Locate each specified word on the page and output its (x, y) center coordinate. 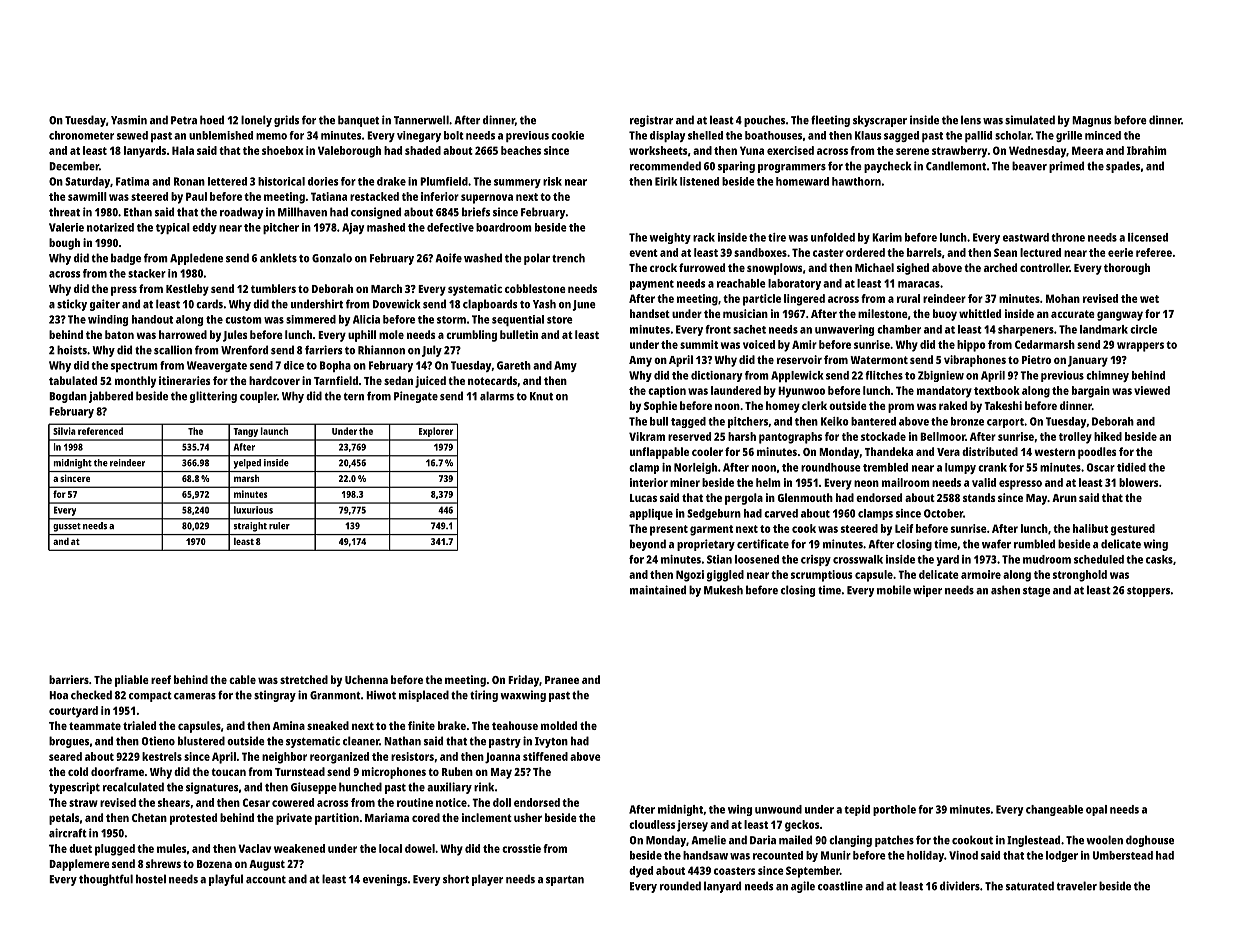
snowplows (774, 269)
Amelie (708, 840)
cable (242, 679)
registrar (651, 121)
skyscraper (880, 121)
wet (1149, 299)
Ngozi (690, 576)
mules (172, 848)
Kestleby (187, 290)
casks (1159, 559)
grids (286, 121)
